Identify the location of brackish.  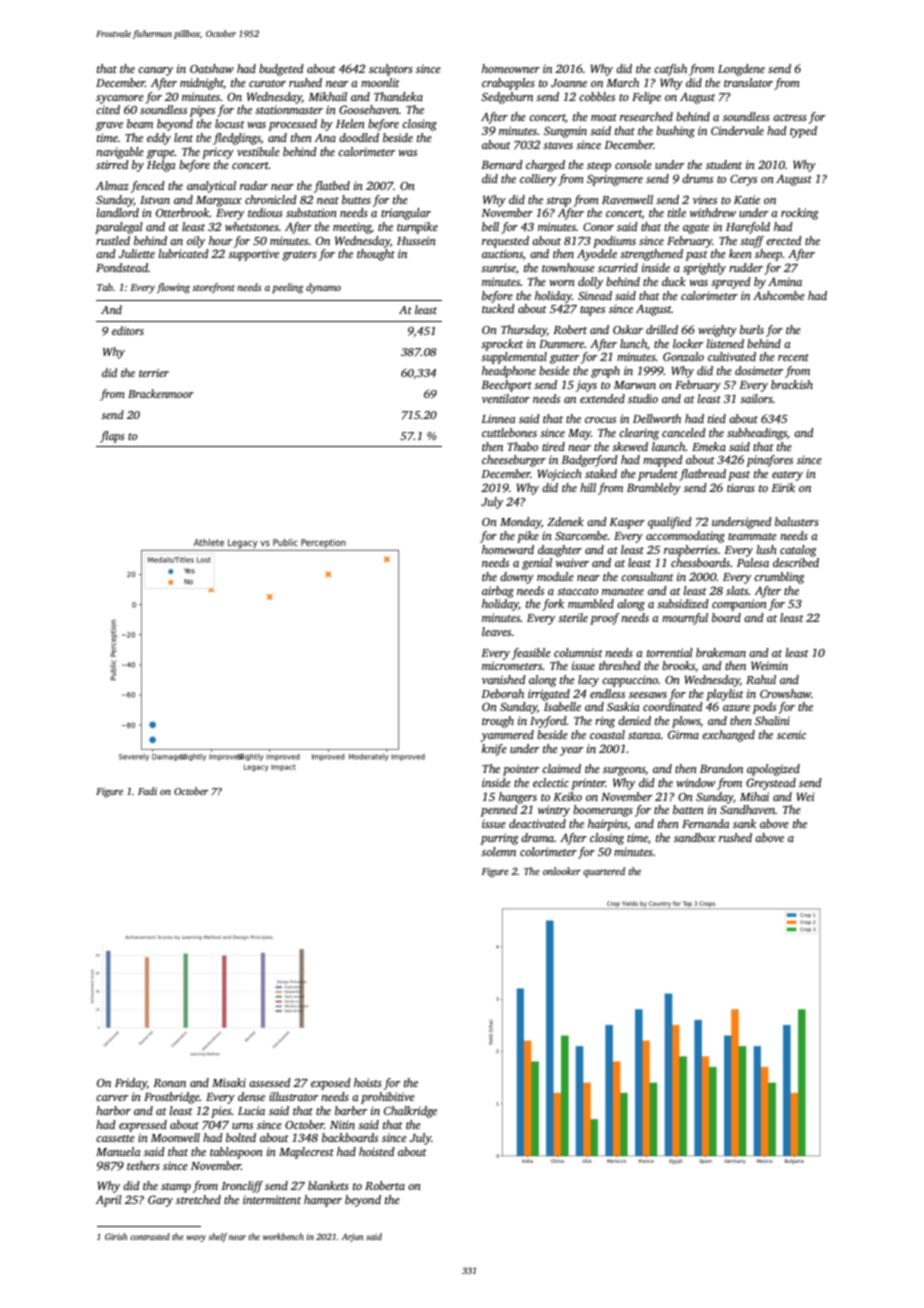
(792, 384).
